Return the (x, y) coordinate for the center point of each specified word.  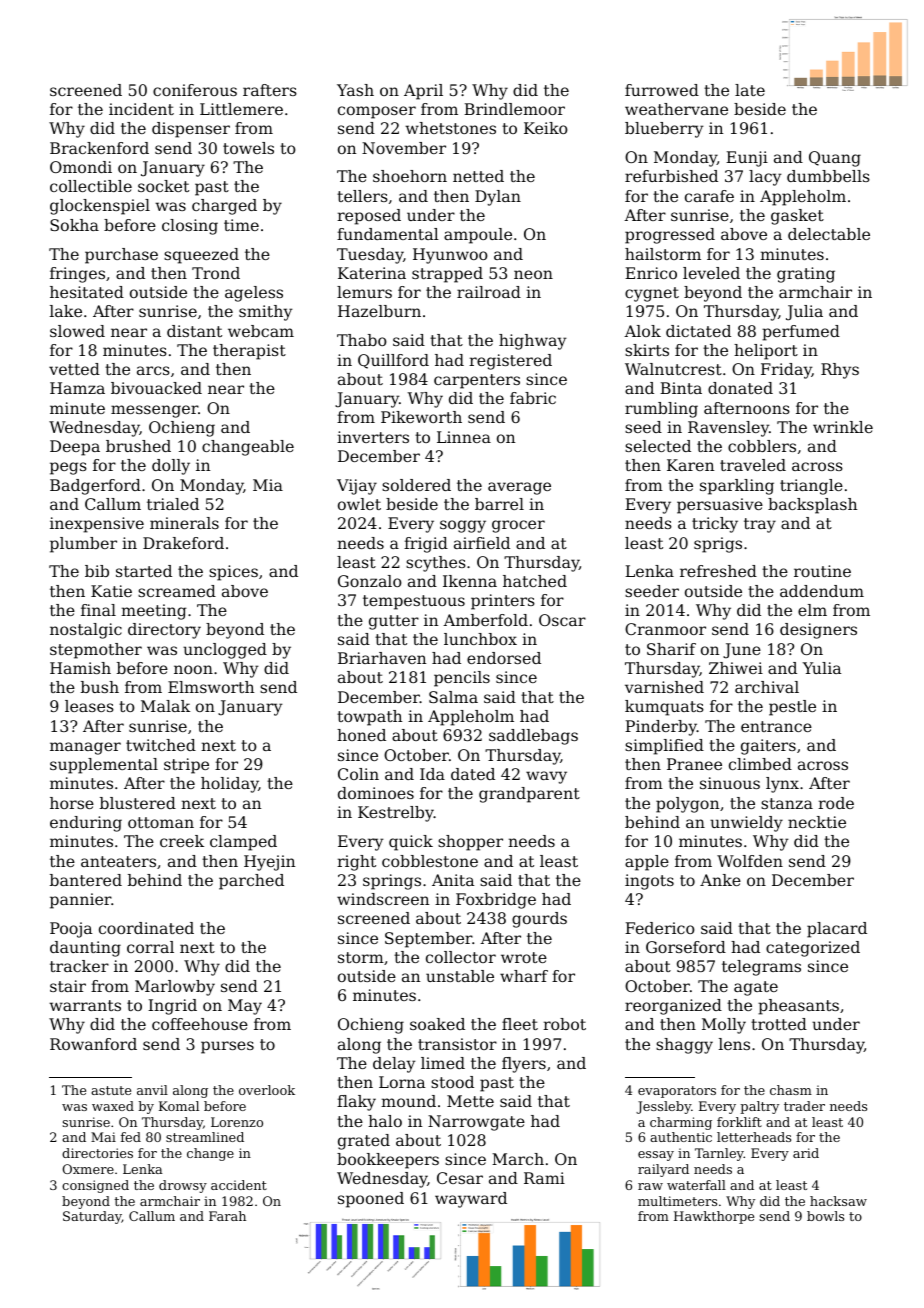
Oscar (562, 620)
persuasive (720, 506)
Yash (355, 90)
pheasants (798, 1007)
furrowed (662, 90)
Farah (227, 1216)
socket (163, 186)
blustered (138, 803)
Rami (544, 1178)
